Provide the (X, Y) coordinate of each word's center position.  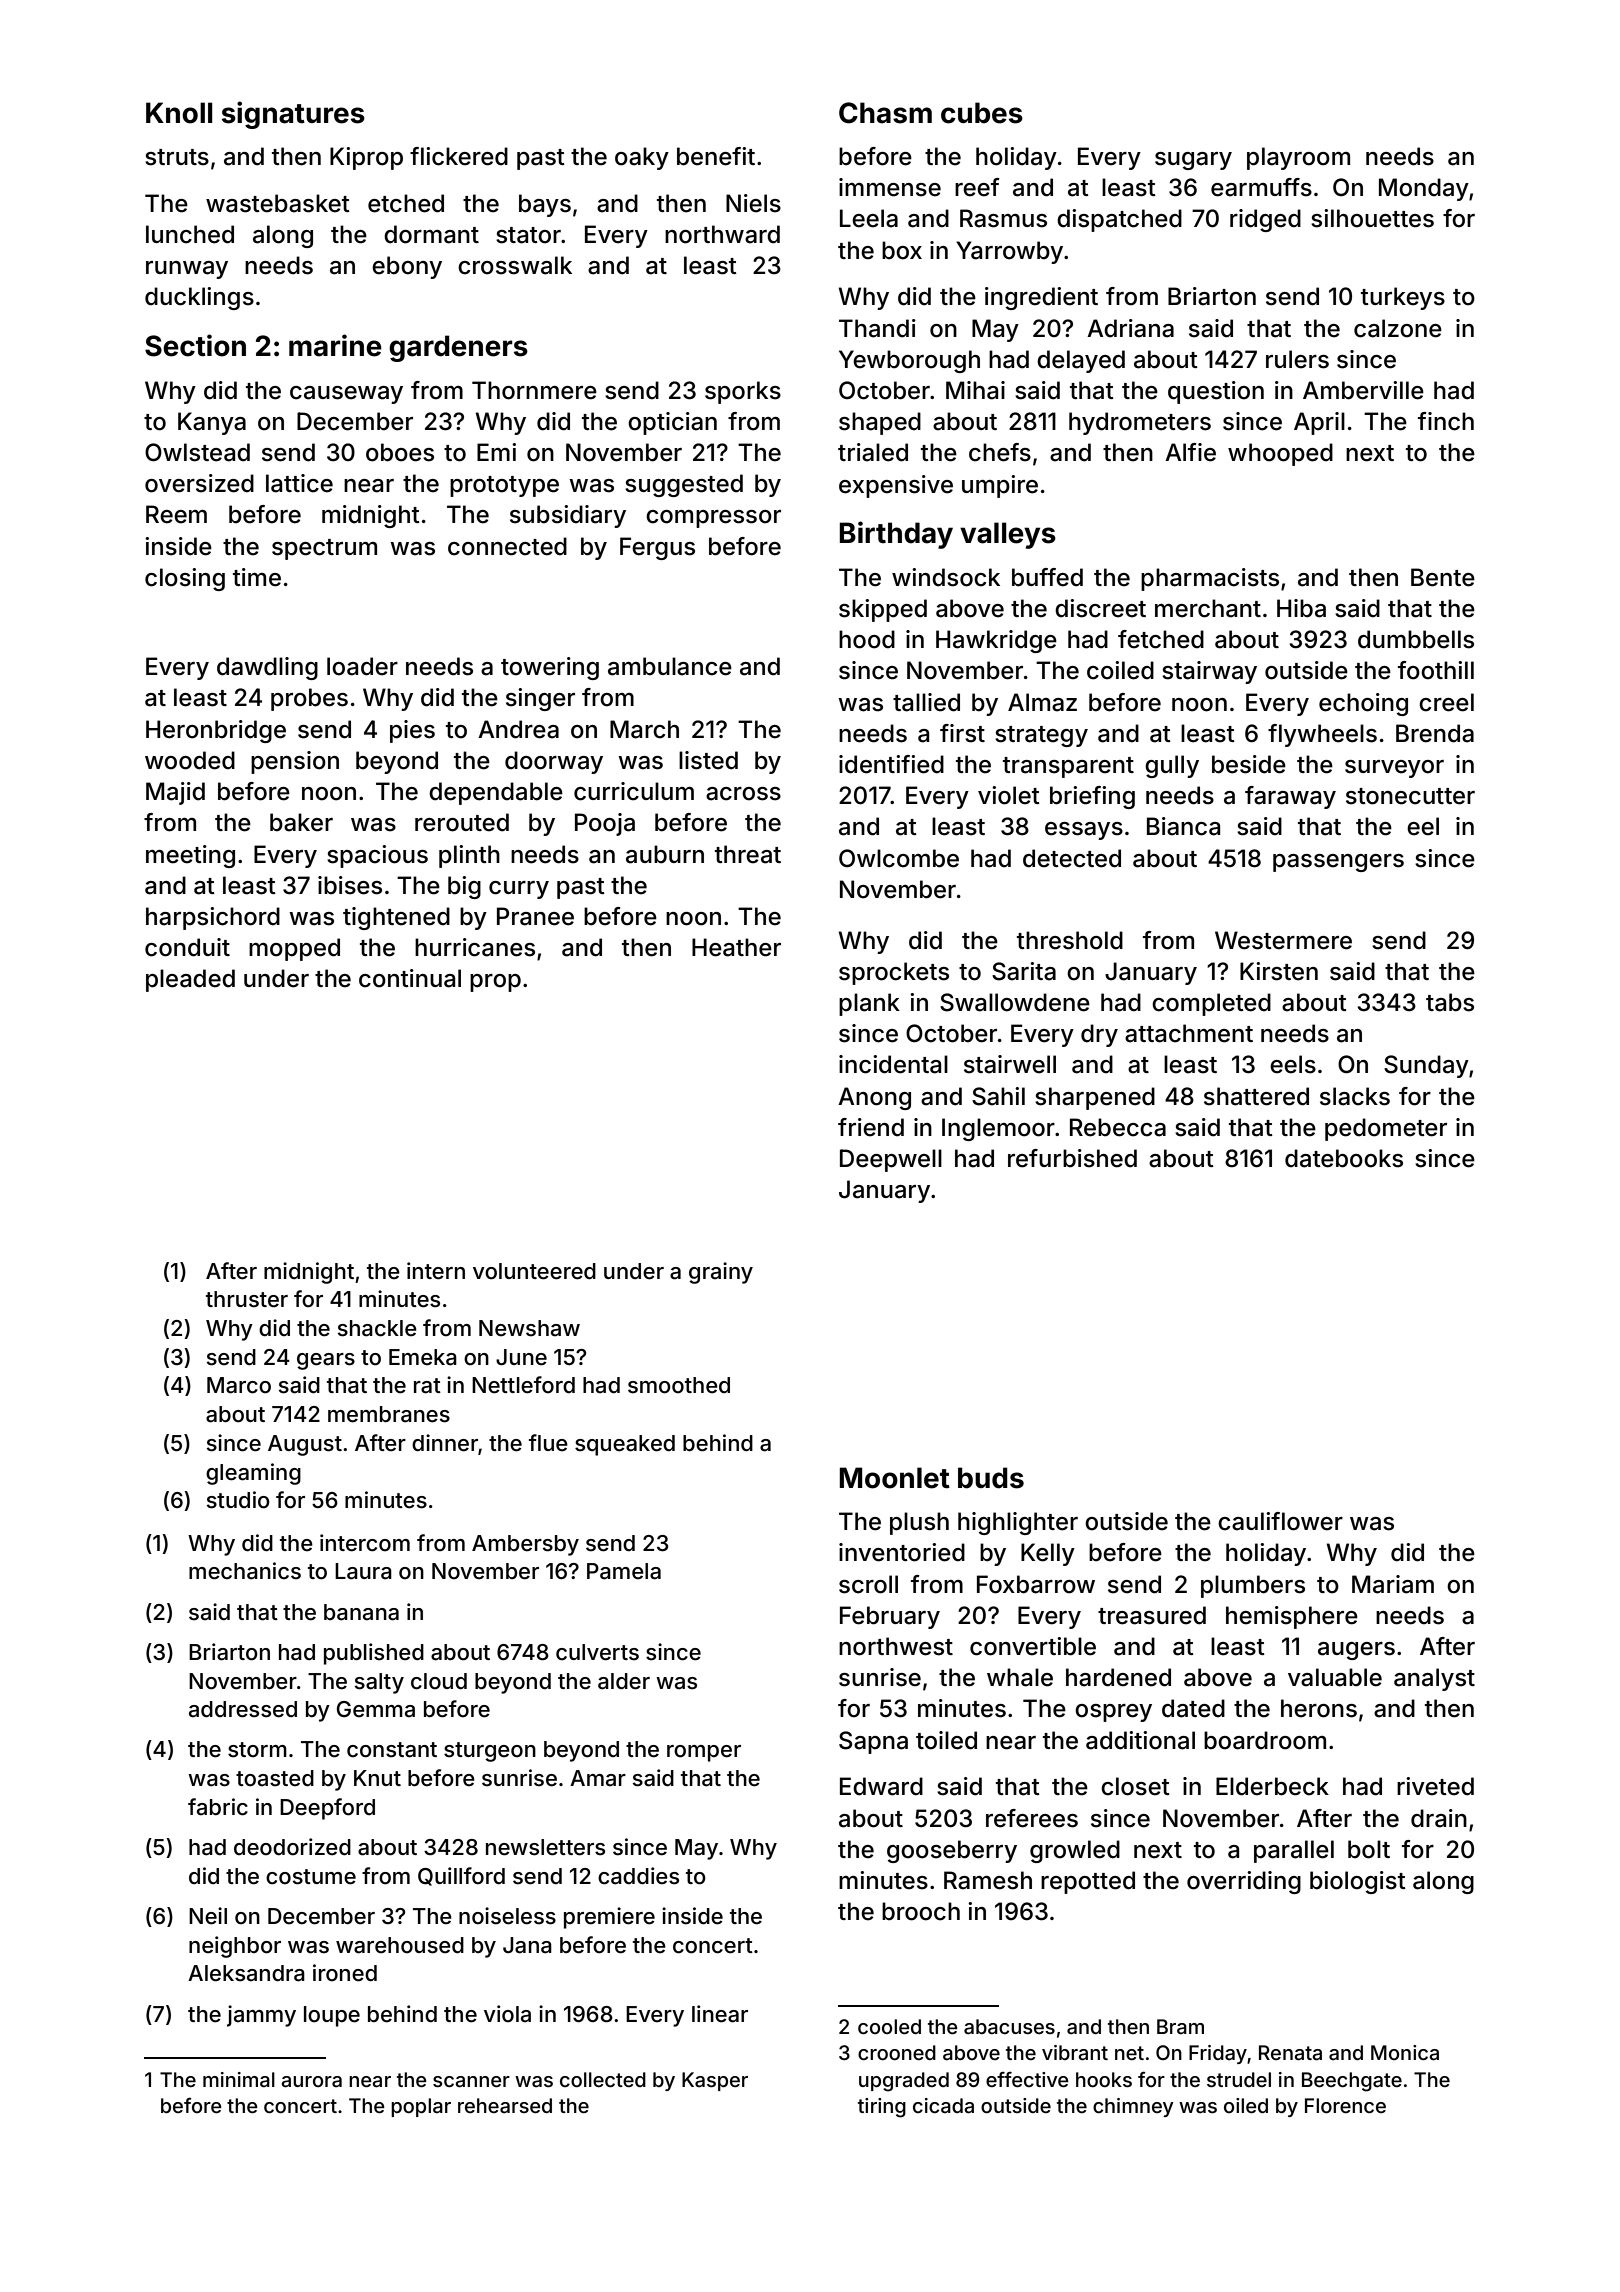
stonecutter (1410, 796)
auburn (665, 854)
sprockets (894, 973)
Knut (377, 1778)
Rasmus (1003, 218)
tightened (396, 918)
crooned (897, 2052)
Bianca (1183, 826)
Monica (1405, 2052)
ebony (407, 267)
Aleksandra (246, 1973)
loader (362, 666)
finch (1446, 421)
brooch (921, 1911)
